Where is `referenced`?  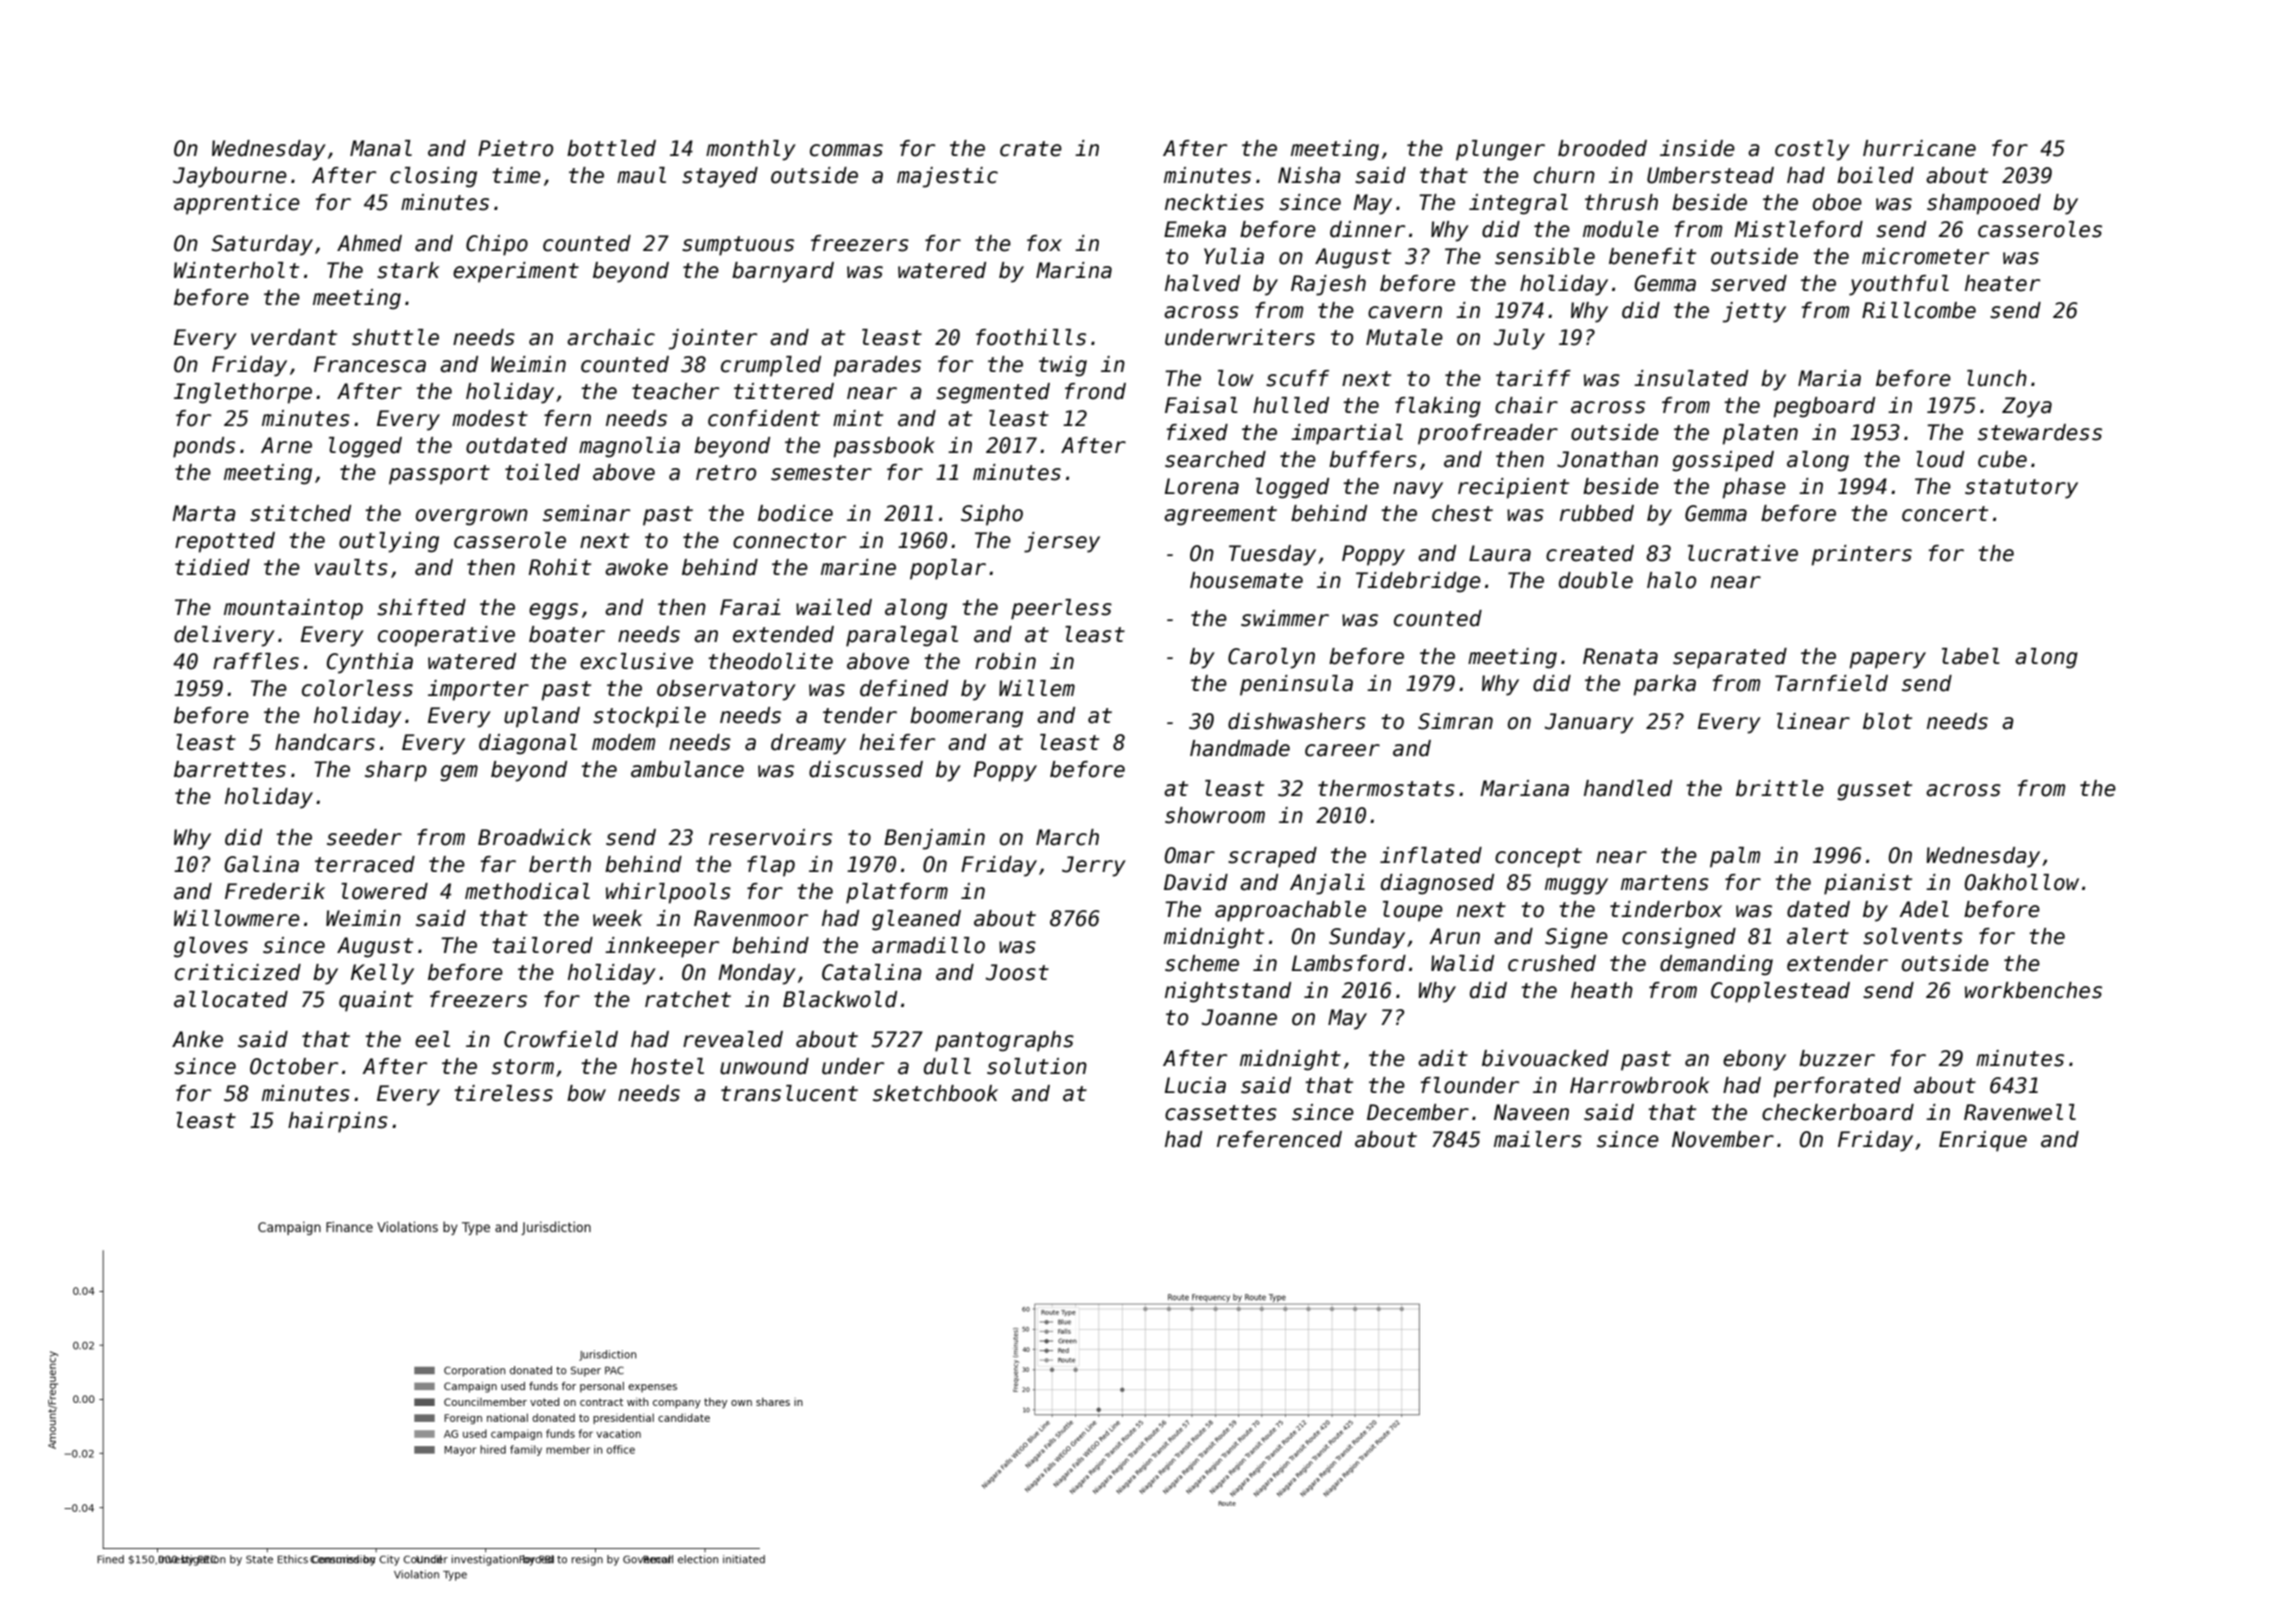 referenced is located at coordinates (1279, 1139).
